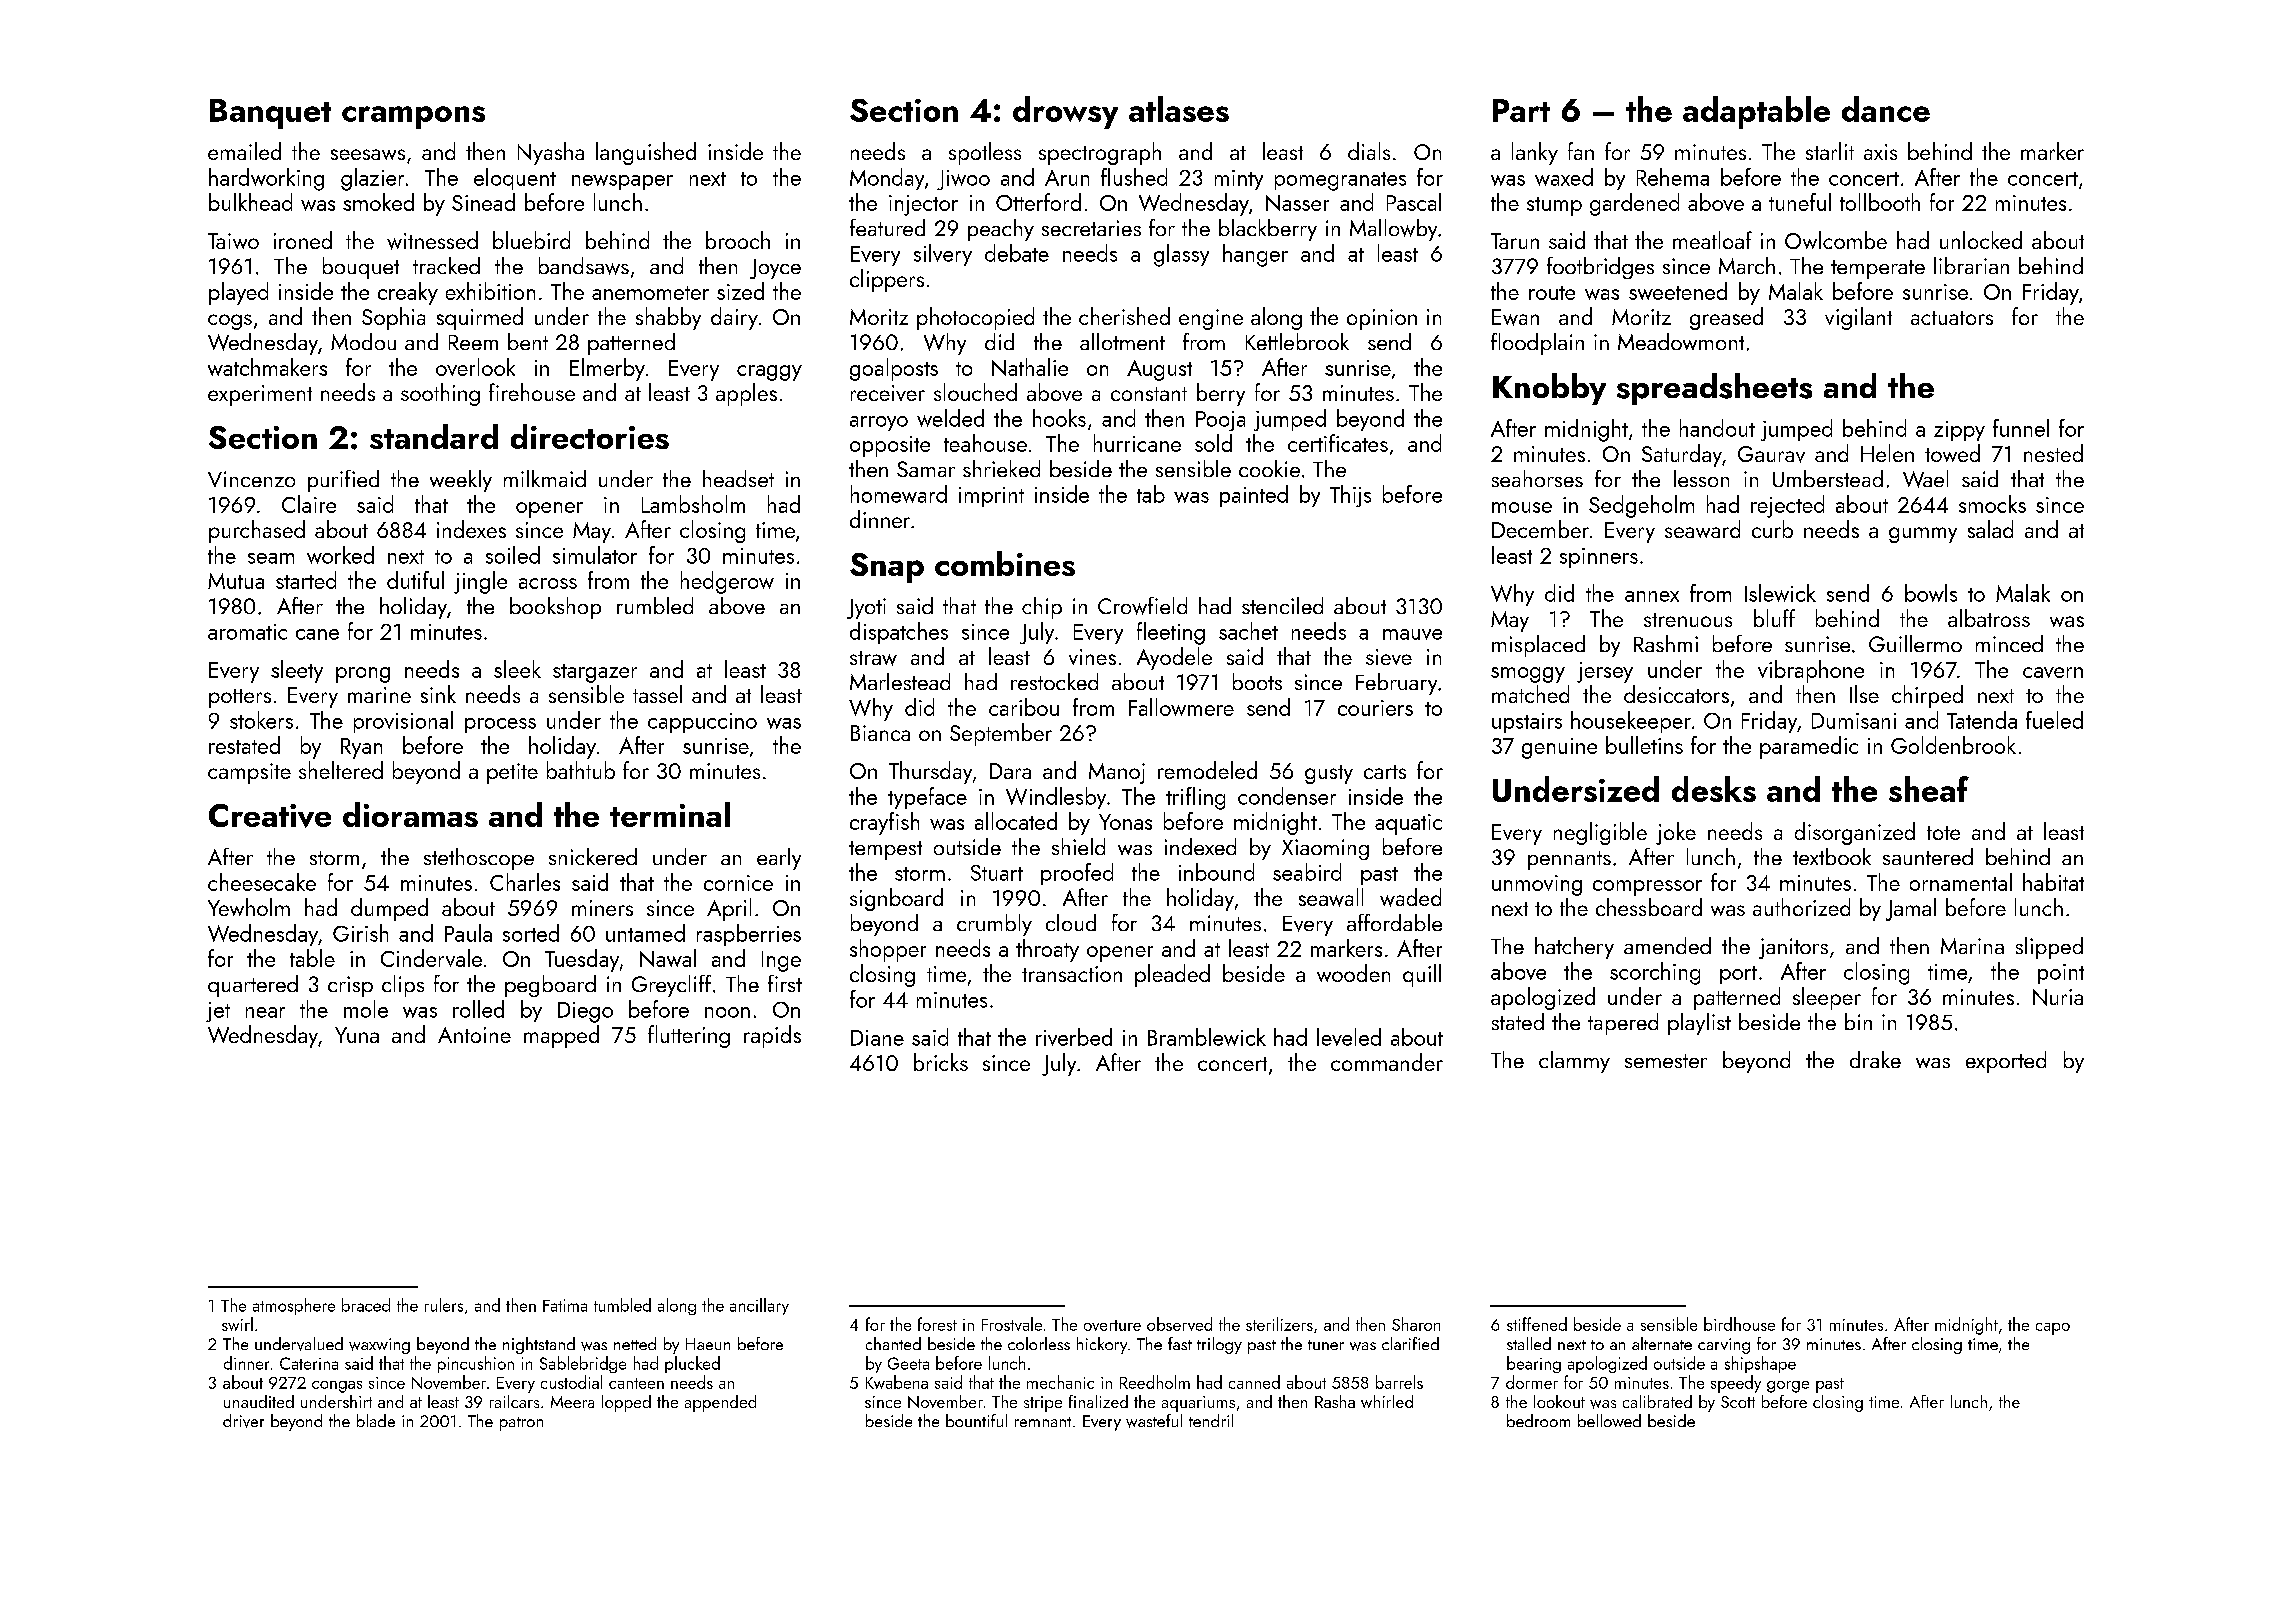 This page has height=1620, width=2292. Describe the element at coordinates (1875, 1059) in the page. I see `drake` at that location.
